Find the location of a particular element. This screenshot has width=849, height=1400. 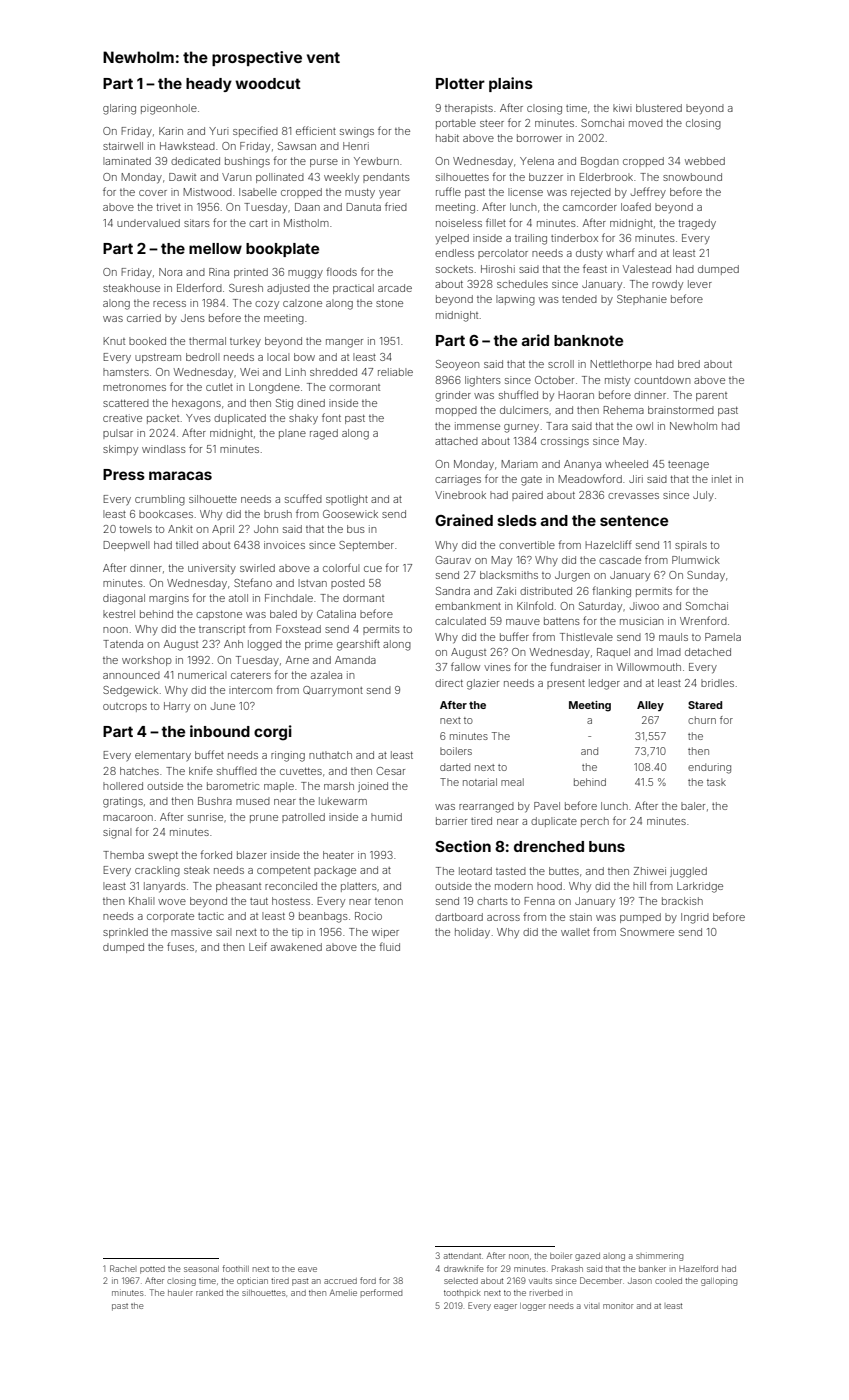

optician is located at coordinates (252, 1280).
